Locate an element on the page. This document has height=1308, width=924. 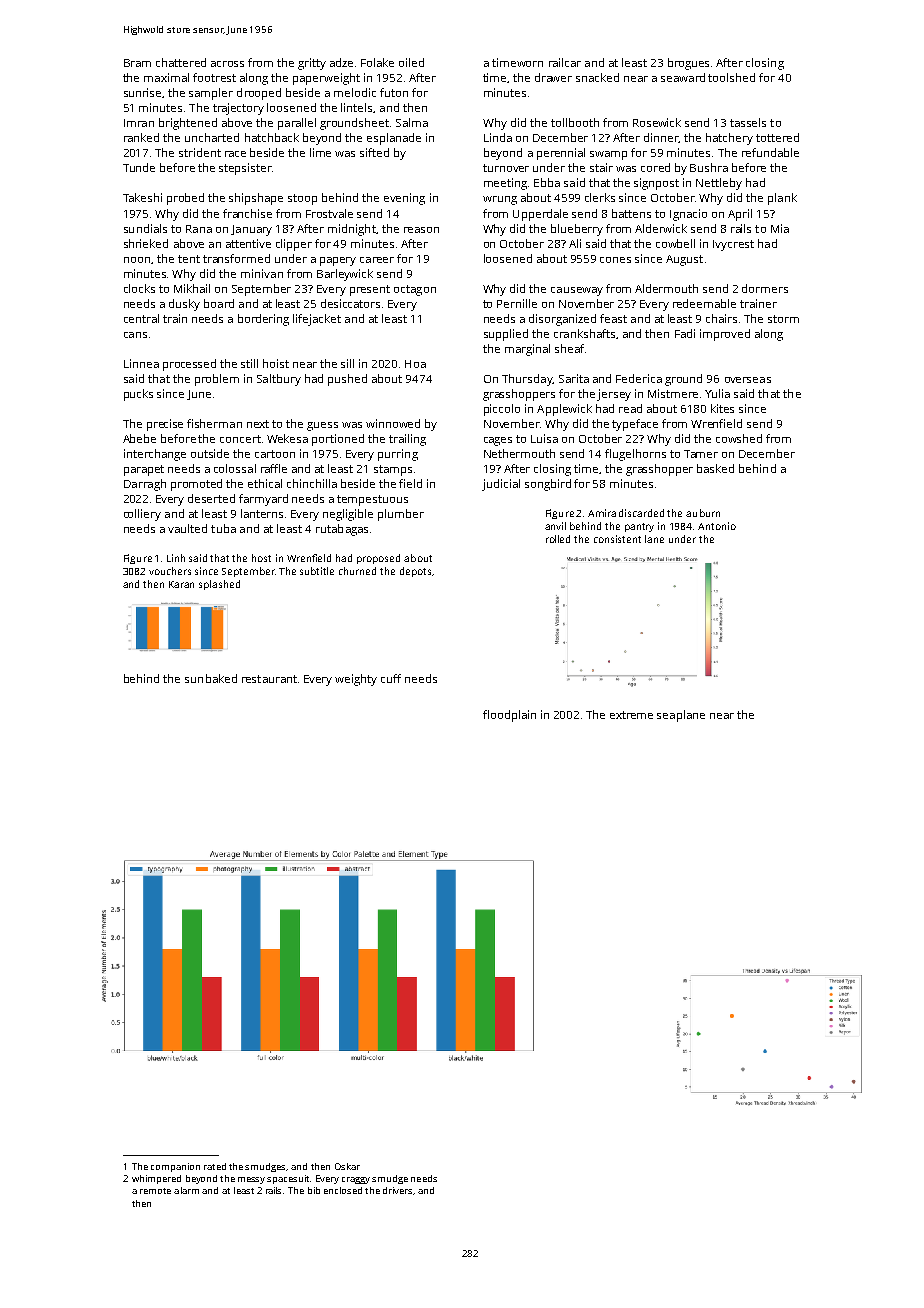
companion is located at coordinates (175, 1167).
